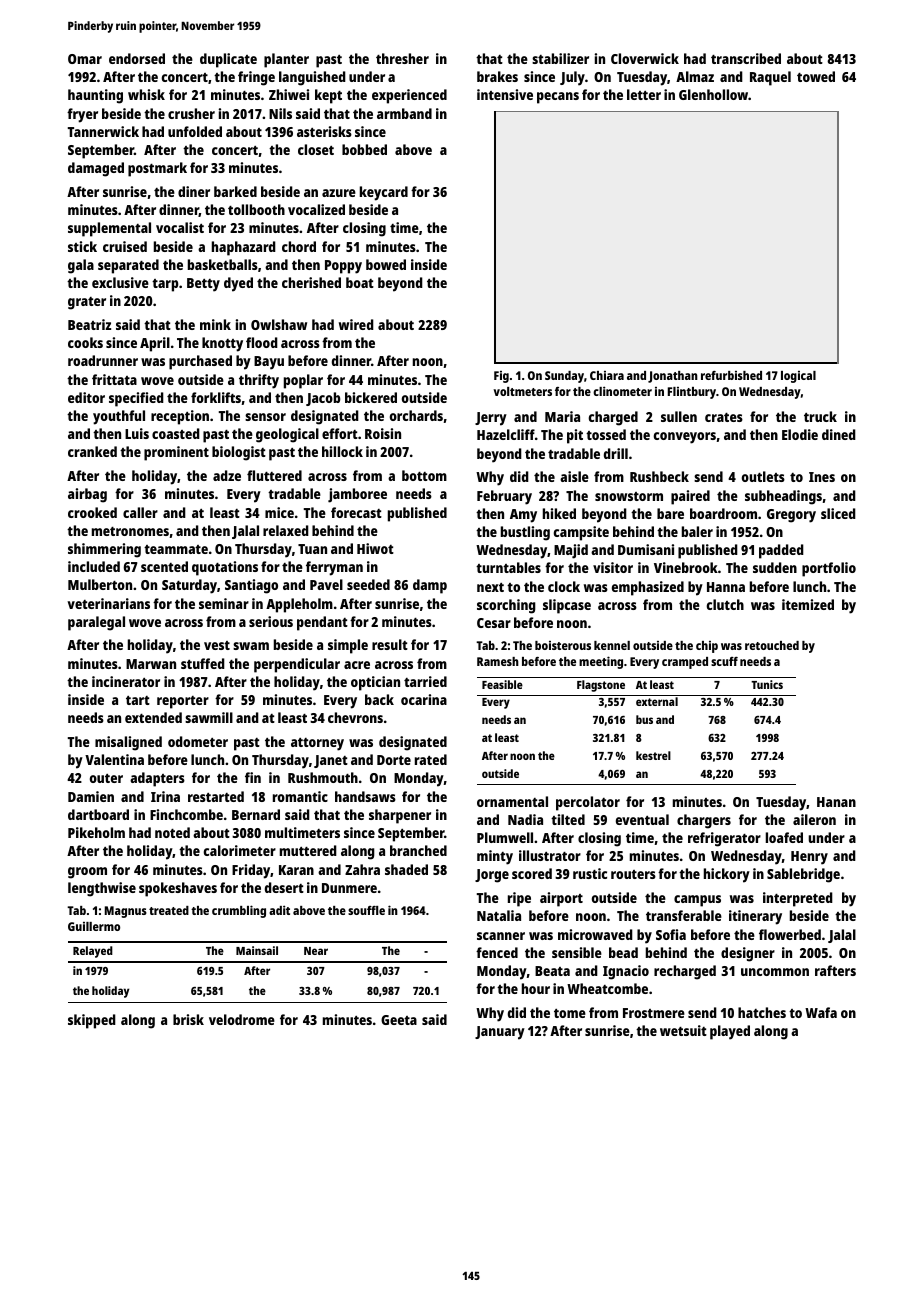  Describe the element at coordinates (92, 1021) in the screenshot. I see `skipped` at that location.
